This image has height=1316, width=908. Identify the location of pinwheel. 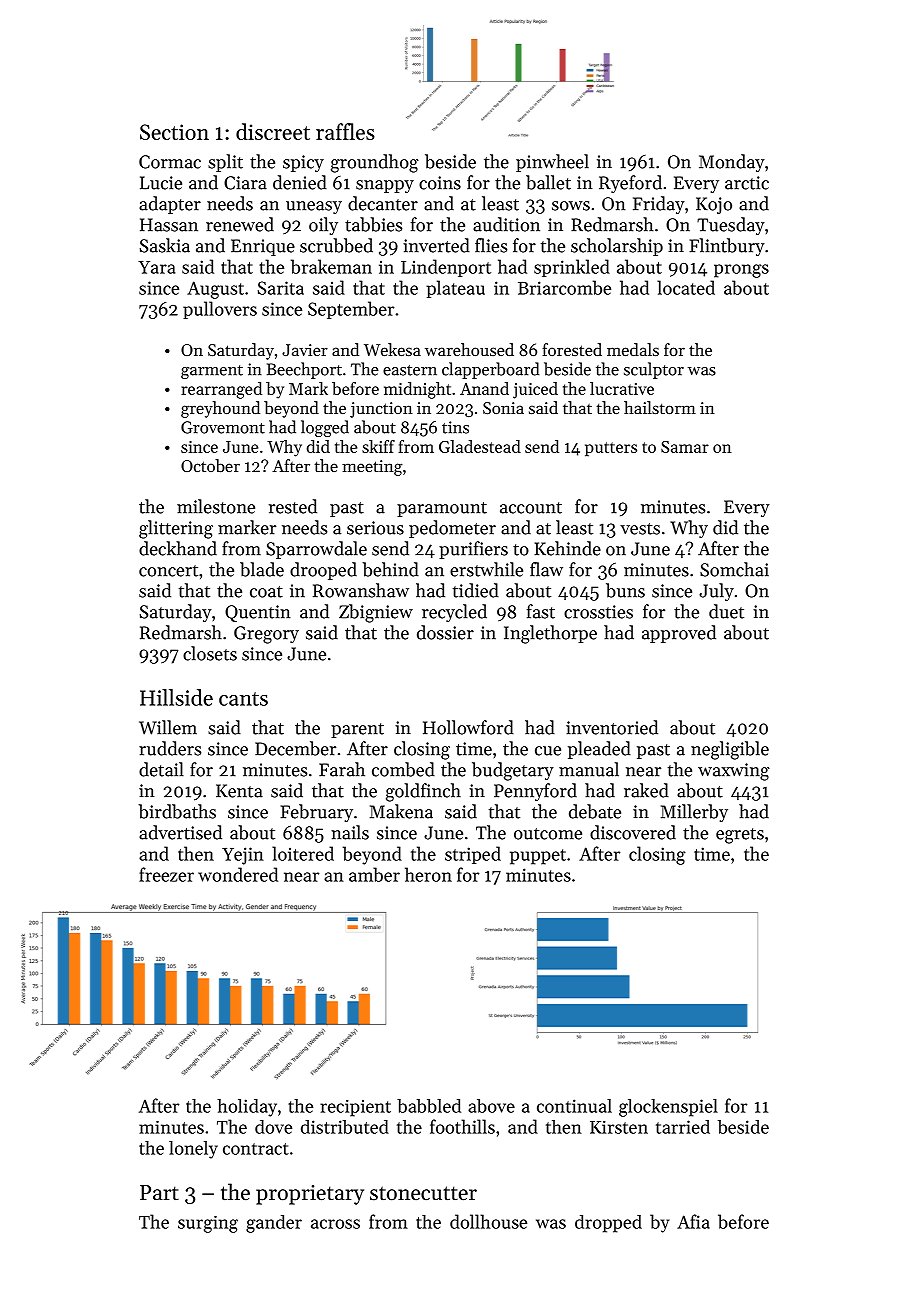
(552, 163).
